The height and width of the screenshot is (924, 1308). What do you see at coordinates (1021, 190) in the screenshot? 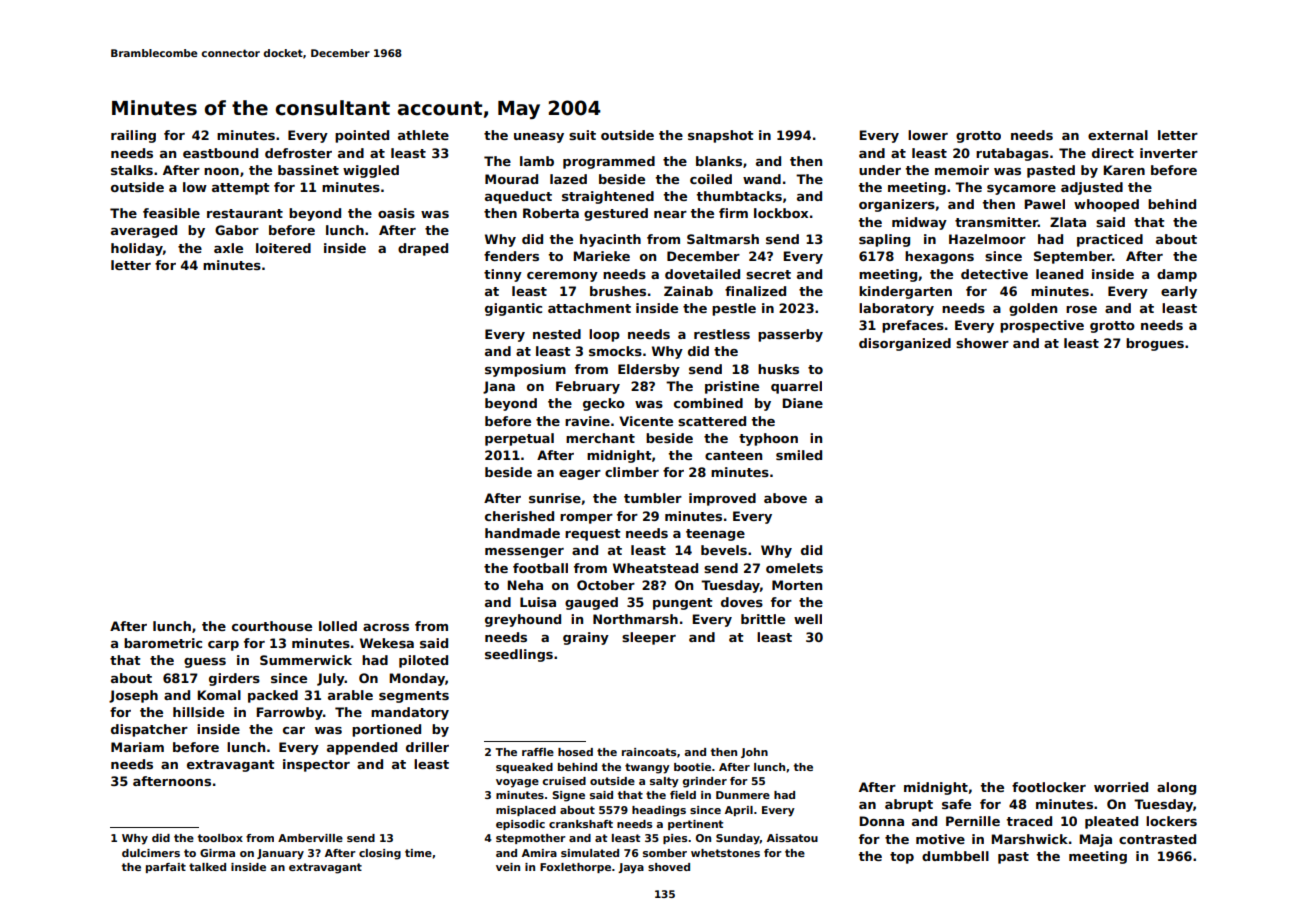
I see `sycamore` at bounding box center [1021, 190].
